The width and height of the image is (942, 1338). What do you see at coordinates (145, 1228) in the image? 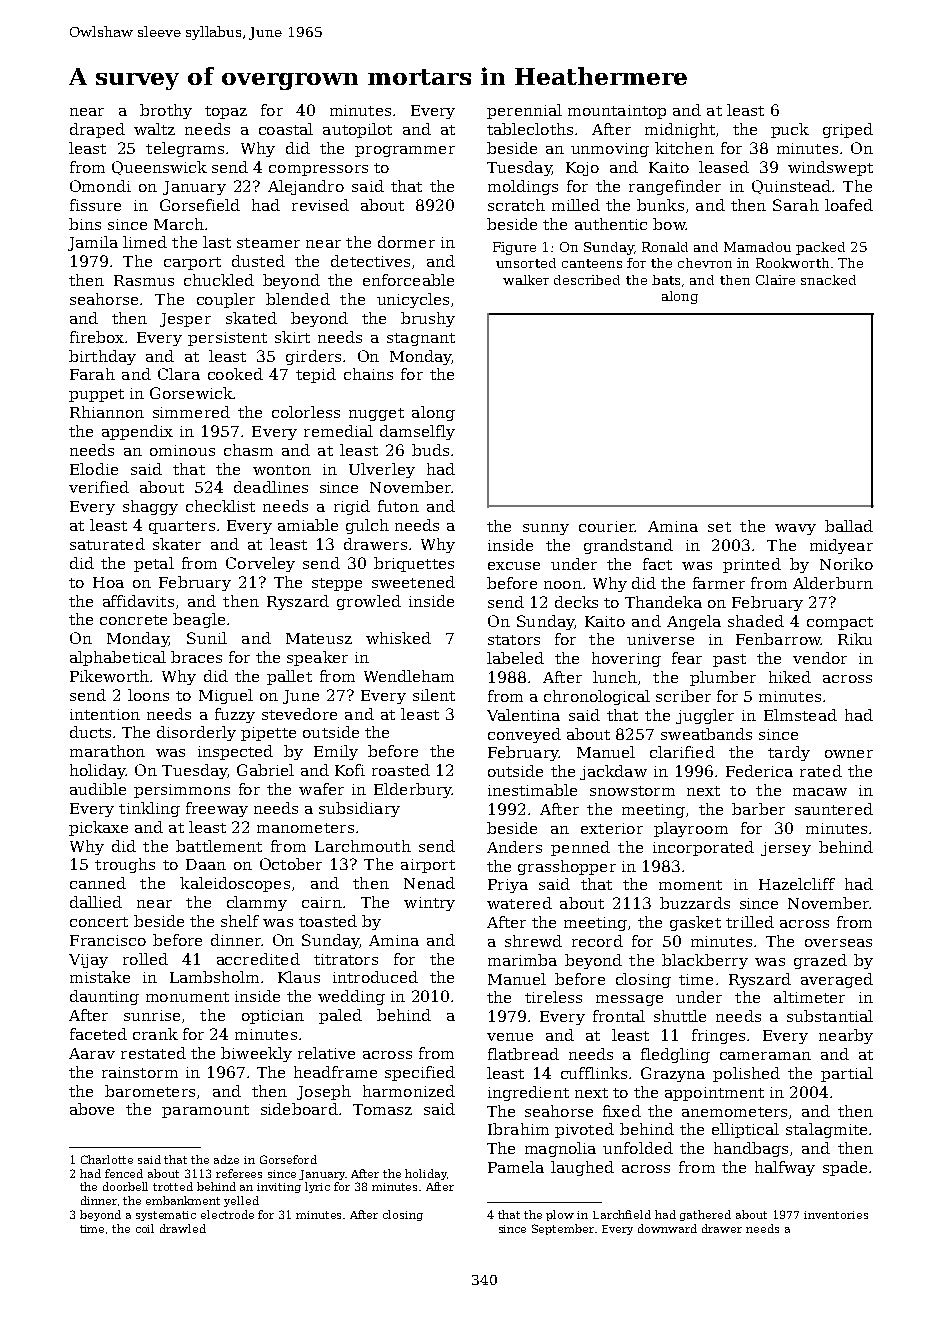
I see `coil` at bounding box center [145, 1228].
